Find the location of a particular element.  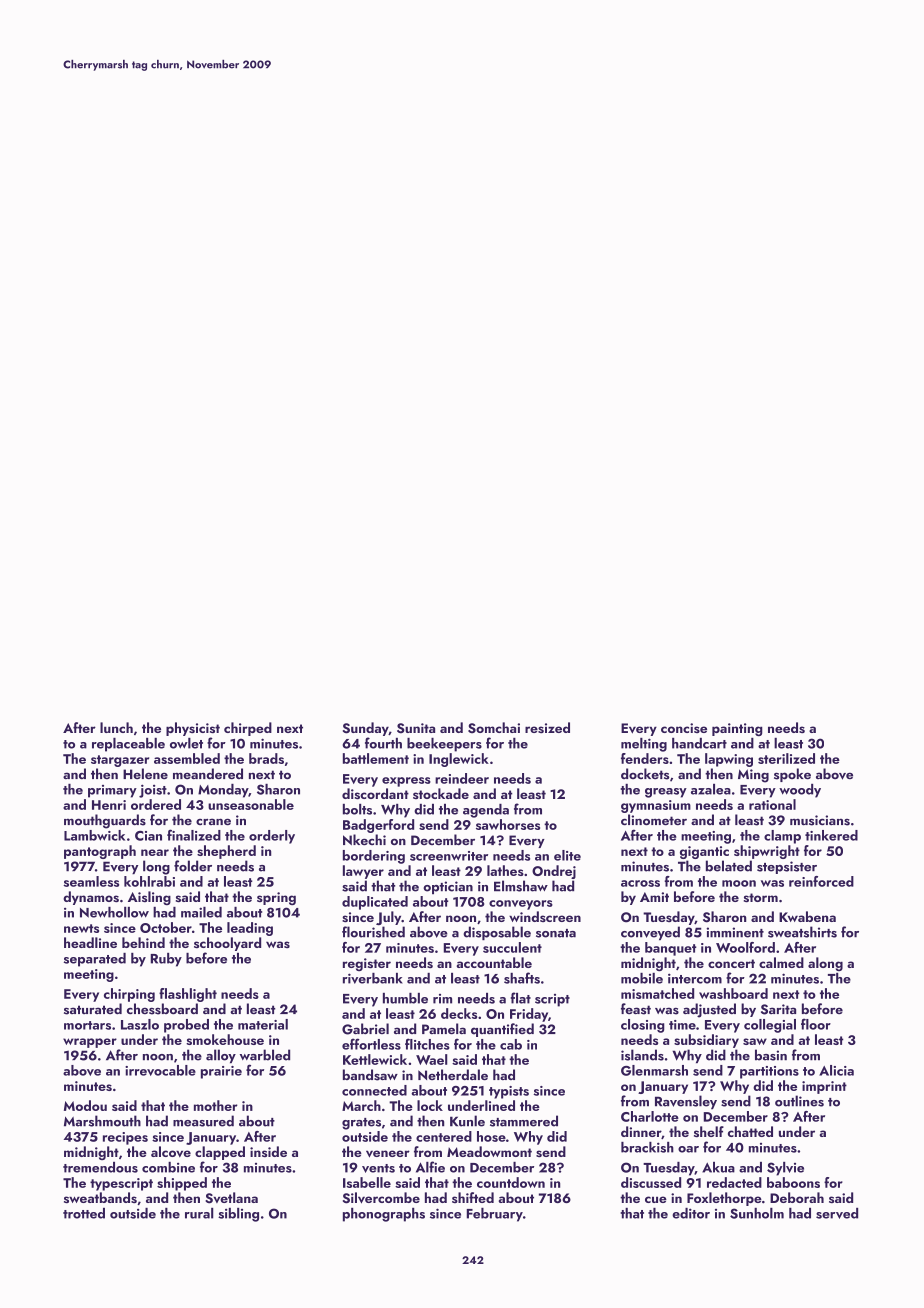

elite is located at coordinates (567, 855).
